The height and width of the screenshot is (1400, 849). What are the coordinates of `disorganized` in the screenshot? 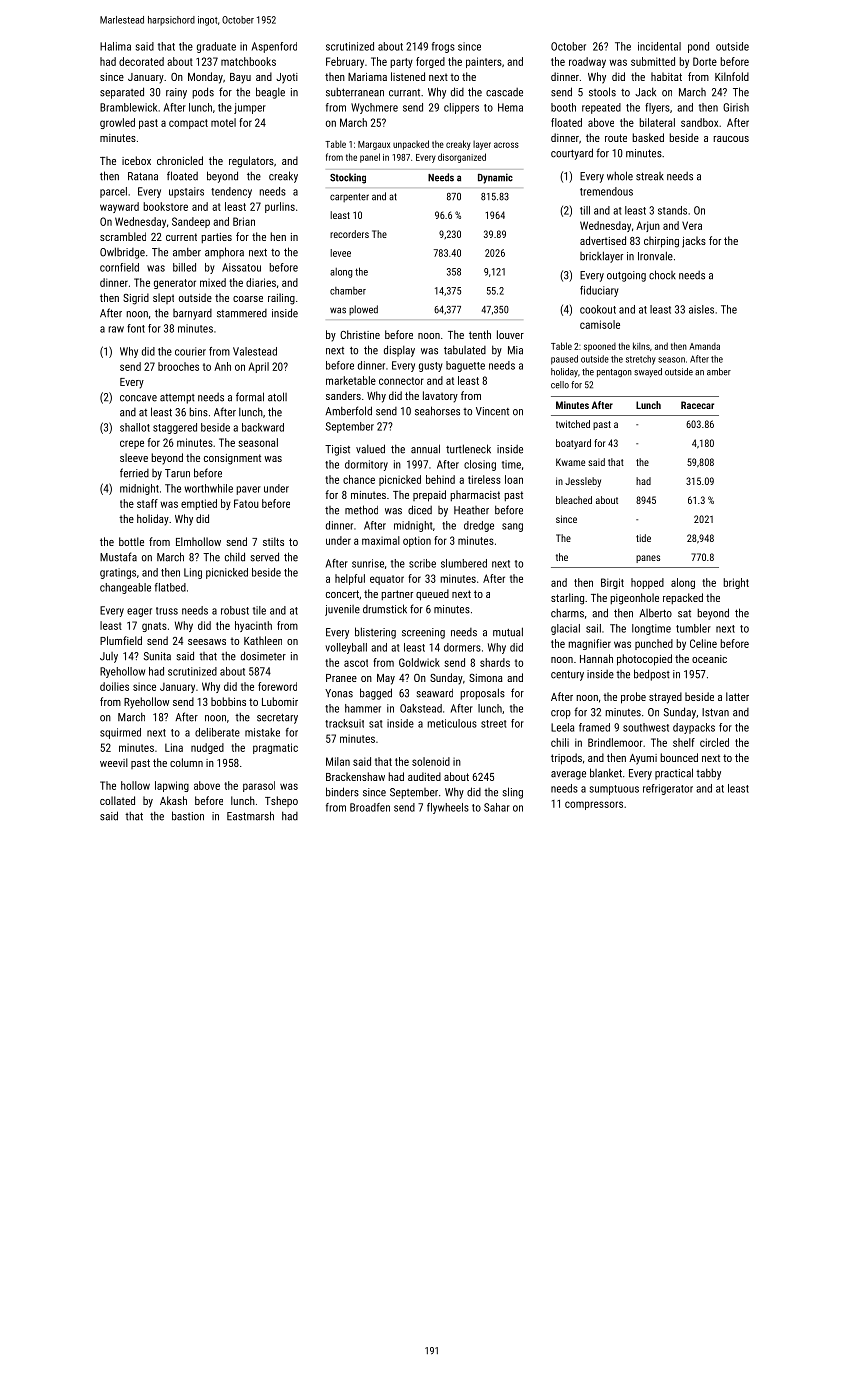 It's located at (462, 158).
